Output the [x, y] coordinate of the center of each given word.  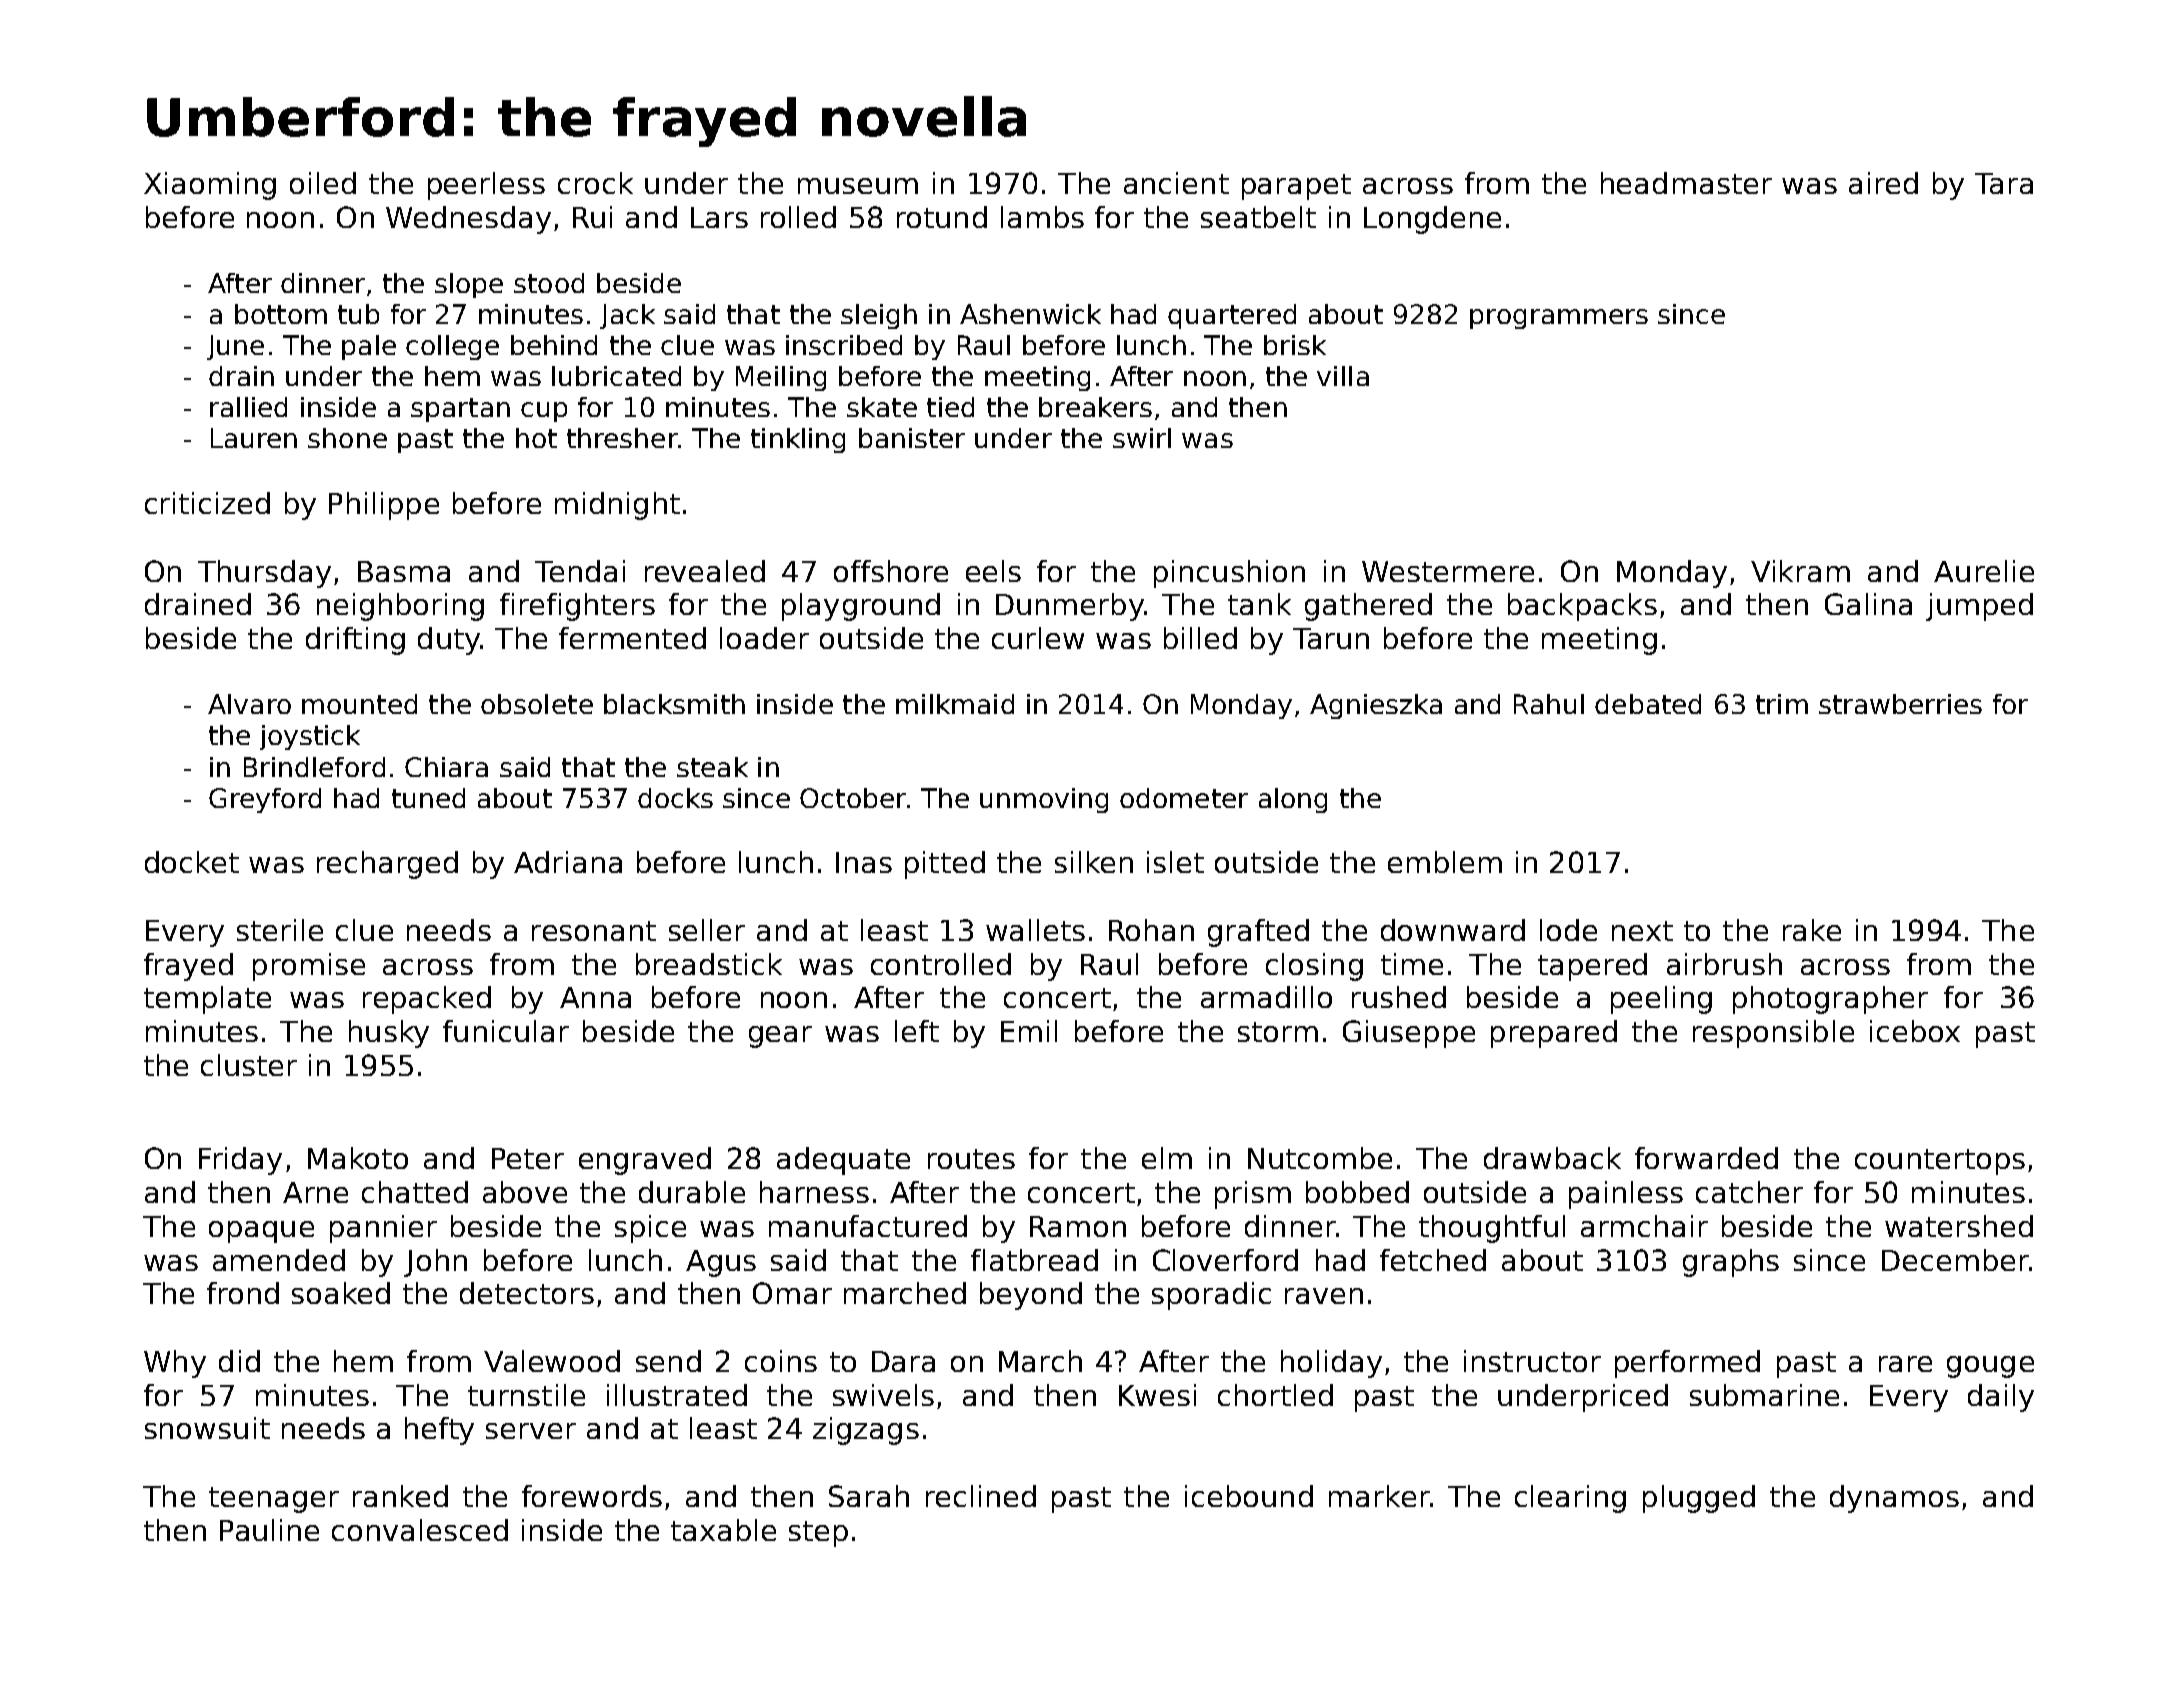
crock [595, 183]
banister [912, 438]
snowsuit [207, 1428]
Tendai [580, 571]
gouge [1990, 1367]
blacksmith [674, 704]
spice [650, 1229]
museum [858, 186]
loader [764, 638]
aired [1883, 183]
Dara [903, 1361]
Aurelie [1984, 571]
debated [1648, 704]
